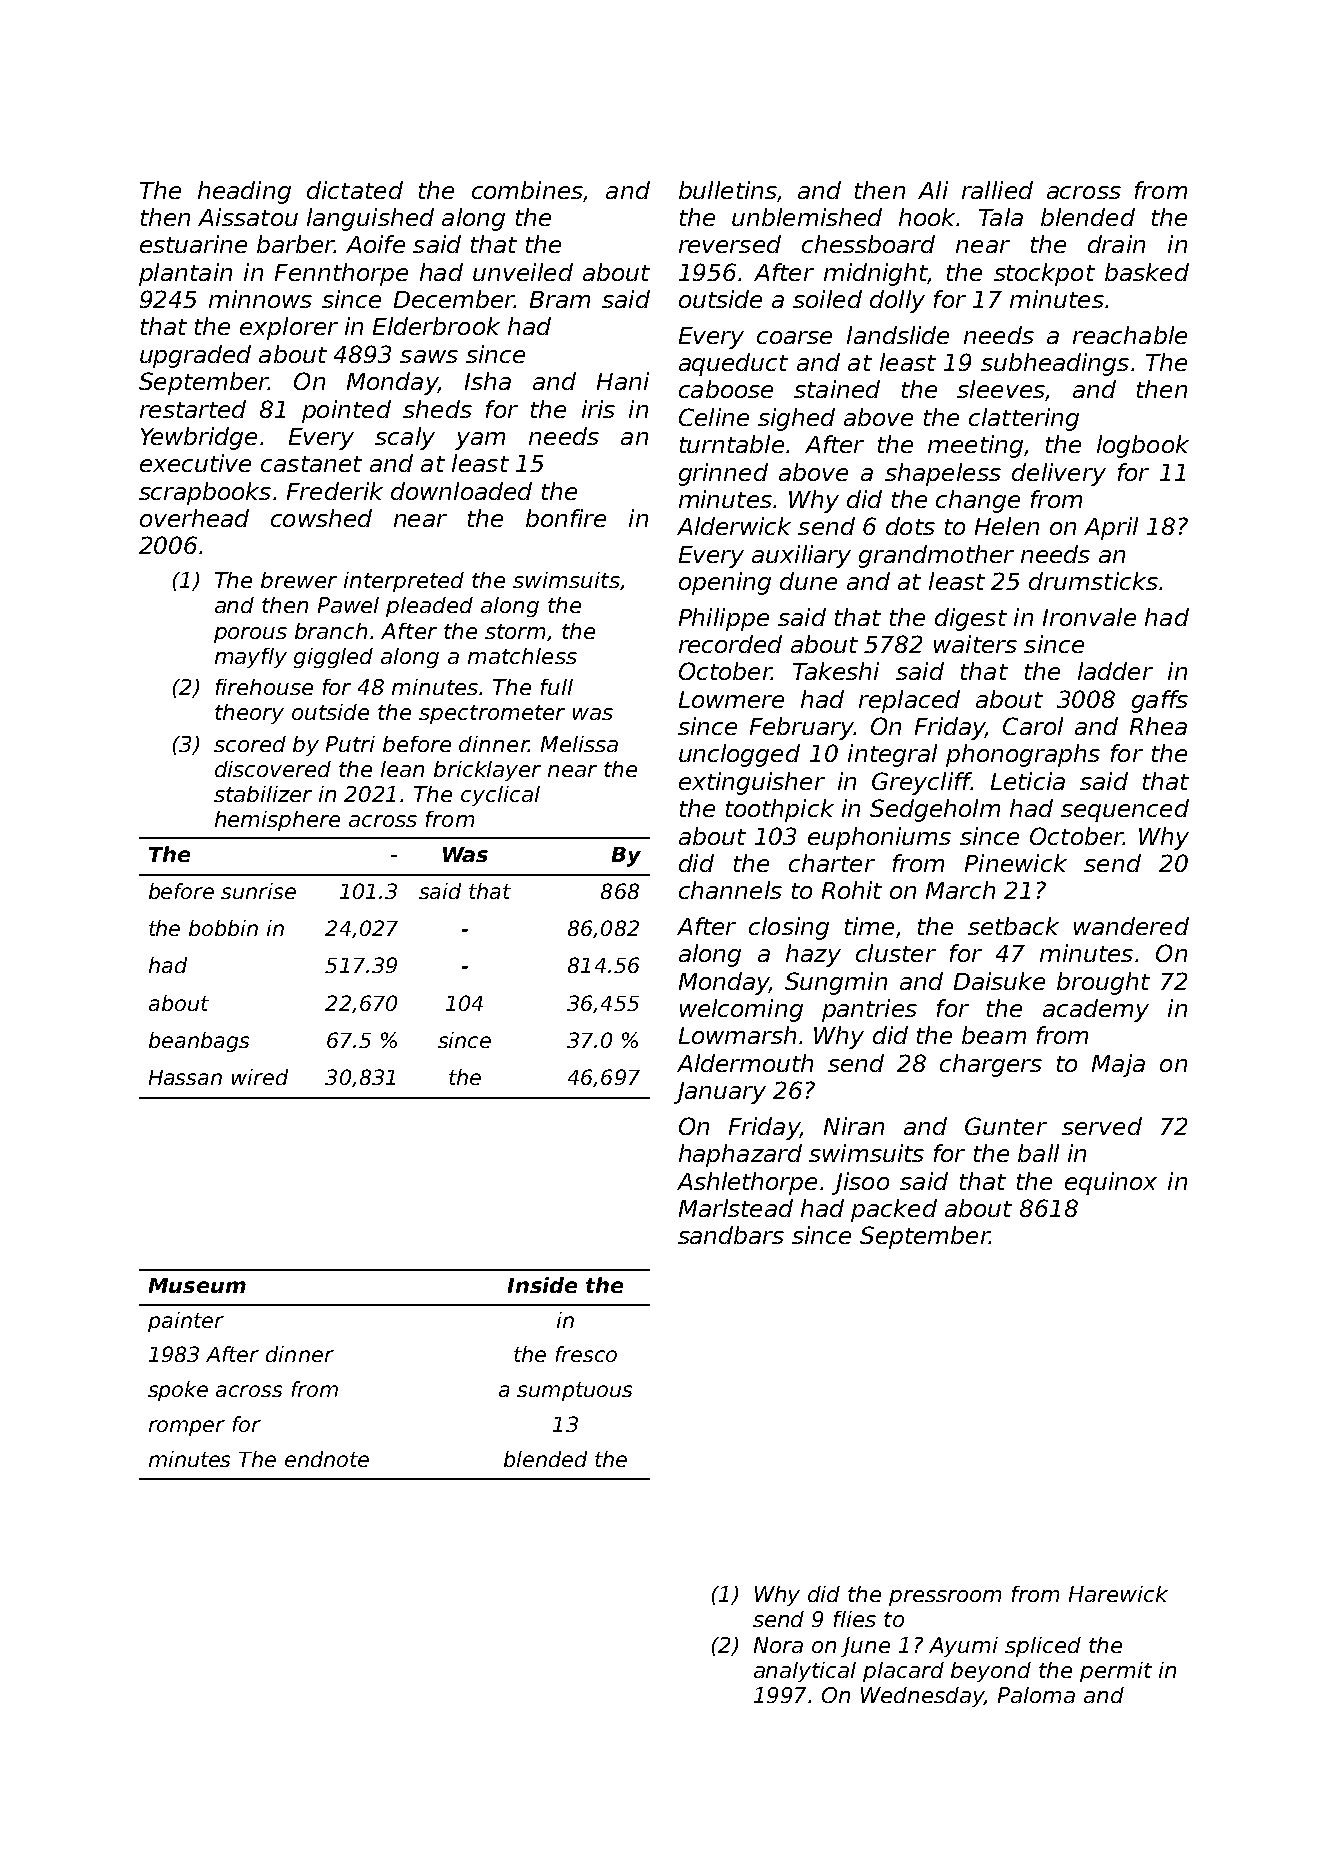 This image has width=1327, height=1876. Describe the element at coordinates (579, 744) in the image. I see `Melissa` at that location.
